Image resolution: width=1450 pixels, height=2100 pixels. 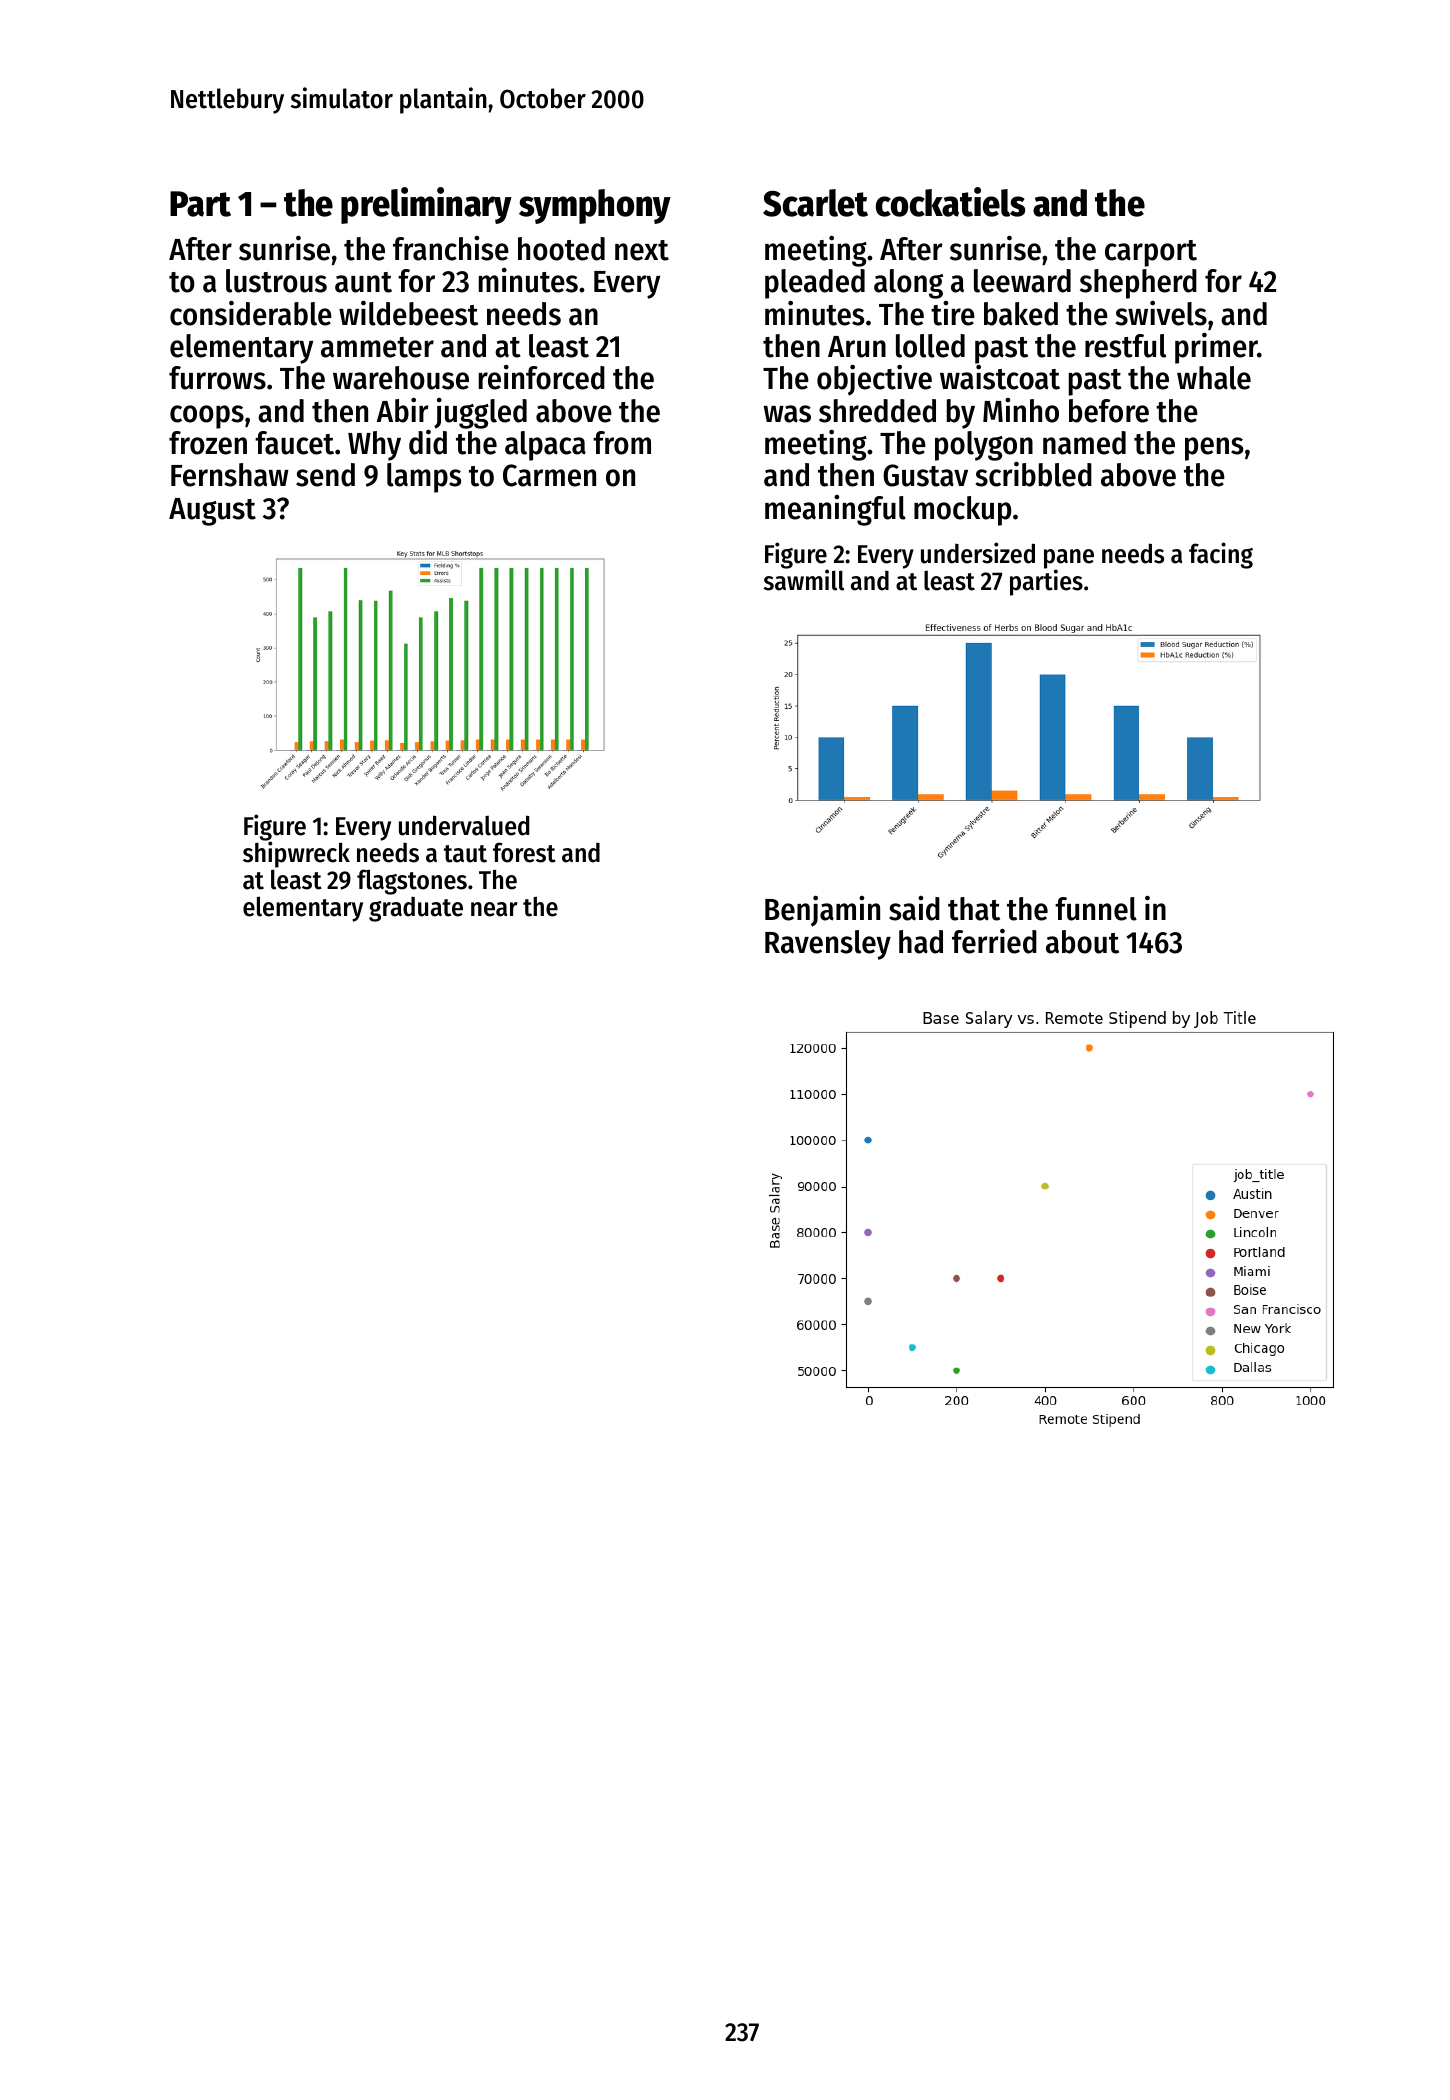 I want to click on sawmill, so click(x=804, y=580).
